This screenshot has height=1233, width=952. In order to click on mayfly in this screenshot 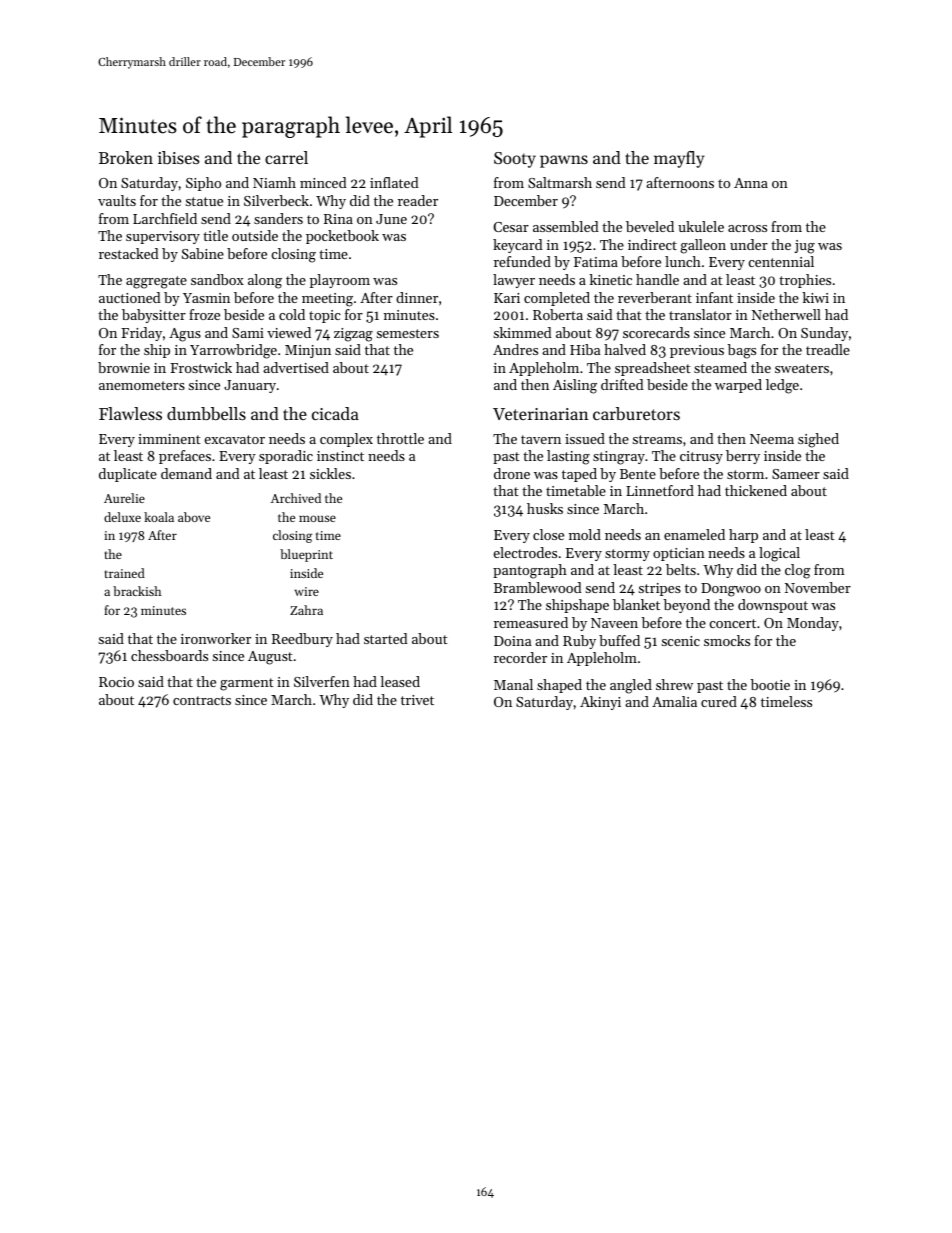, I will do `click(679, 159)`.
